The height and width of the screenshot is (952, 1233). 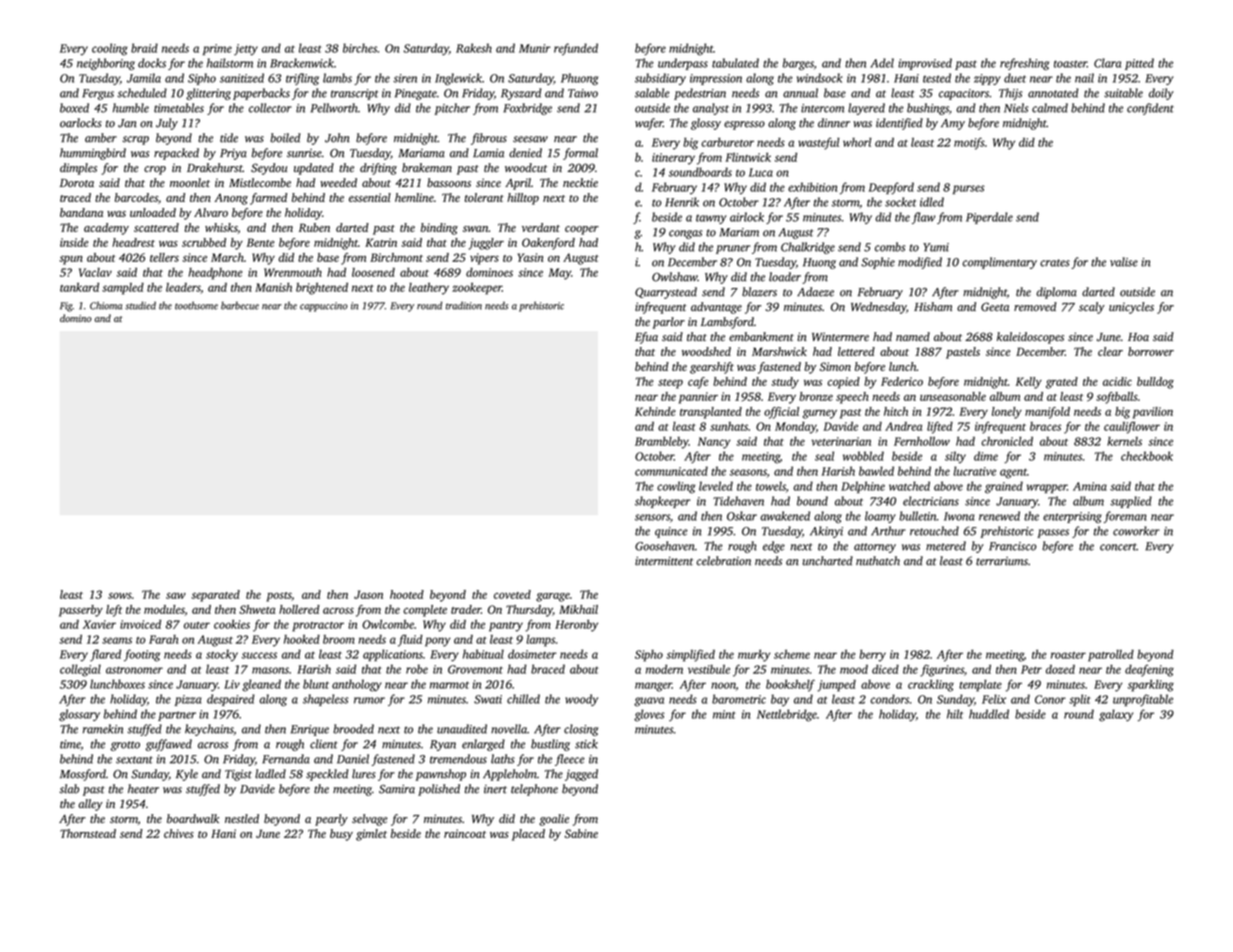 What do you see at coordinates (521, 94) in the screenshot?
I see `Ryszard` at bounding box center [521, 94].
